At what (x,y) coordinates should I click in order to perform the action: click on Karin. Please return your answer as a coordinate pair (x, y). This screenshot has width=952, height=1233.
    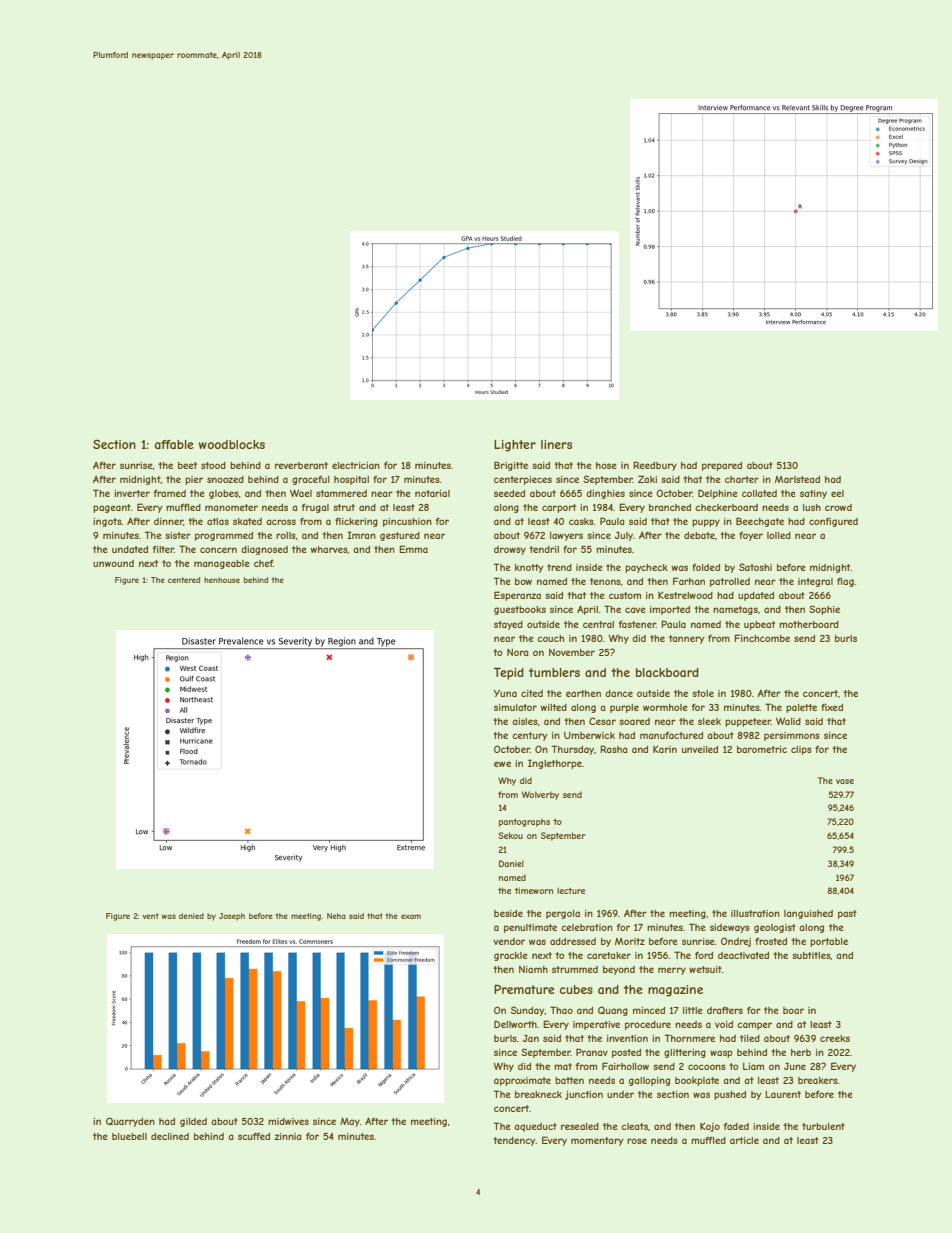
    Looking at the image, I should click on (665, 749).
